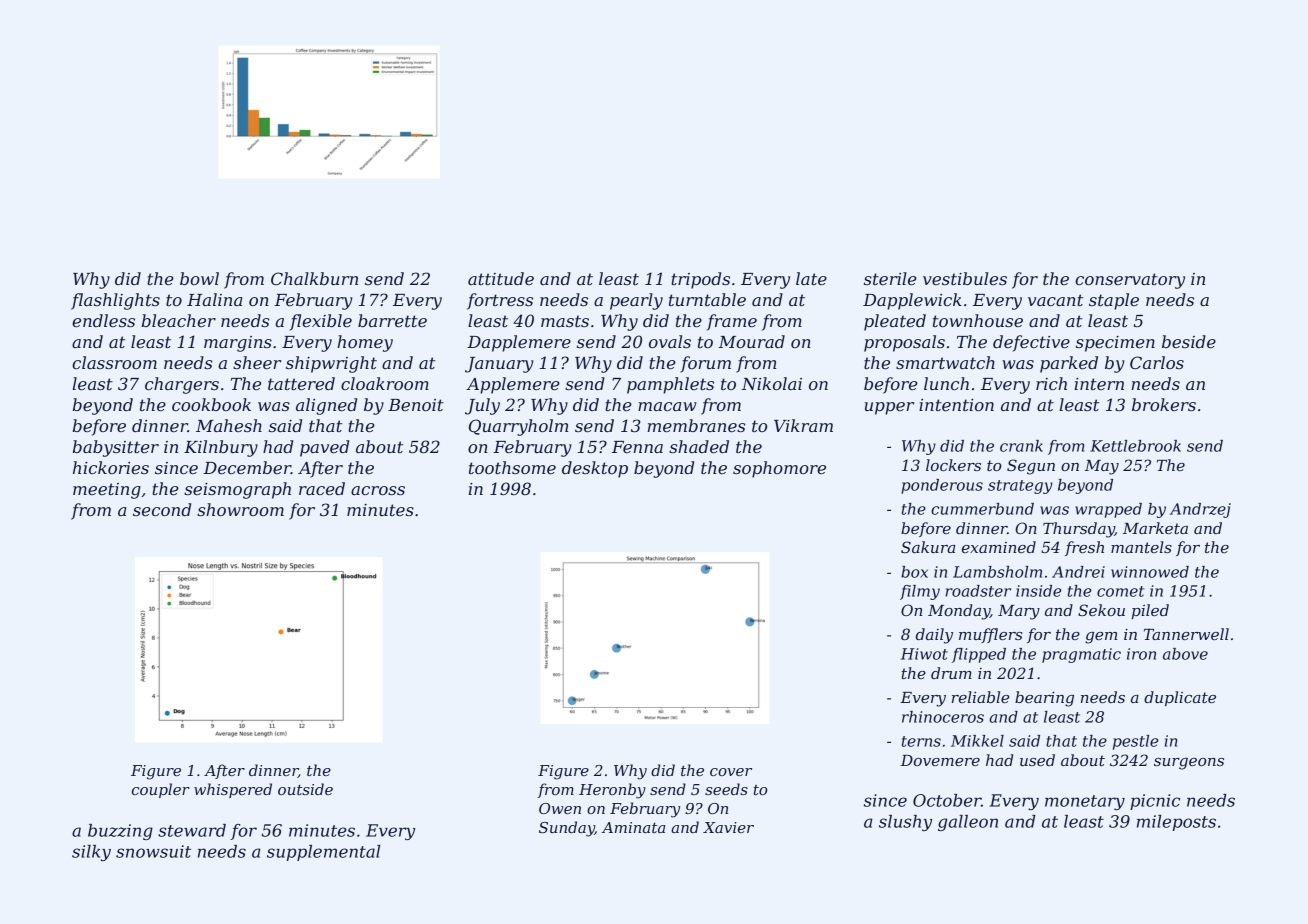 This page has width=1308, height=924. Describe the element at coordinates (942, 486) in the page. I see `ponderous` at that location.
